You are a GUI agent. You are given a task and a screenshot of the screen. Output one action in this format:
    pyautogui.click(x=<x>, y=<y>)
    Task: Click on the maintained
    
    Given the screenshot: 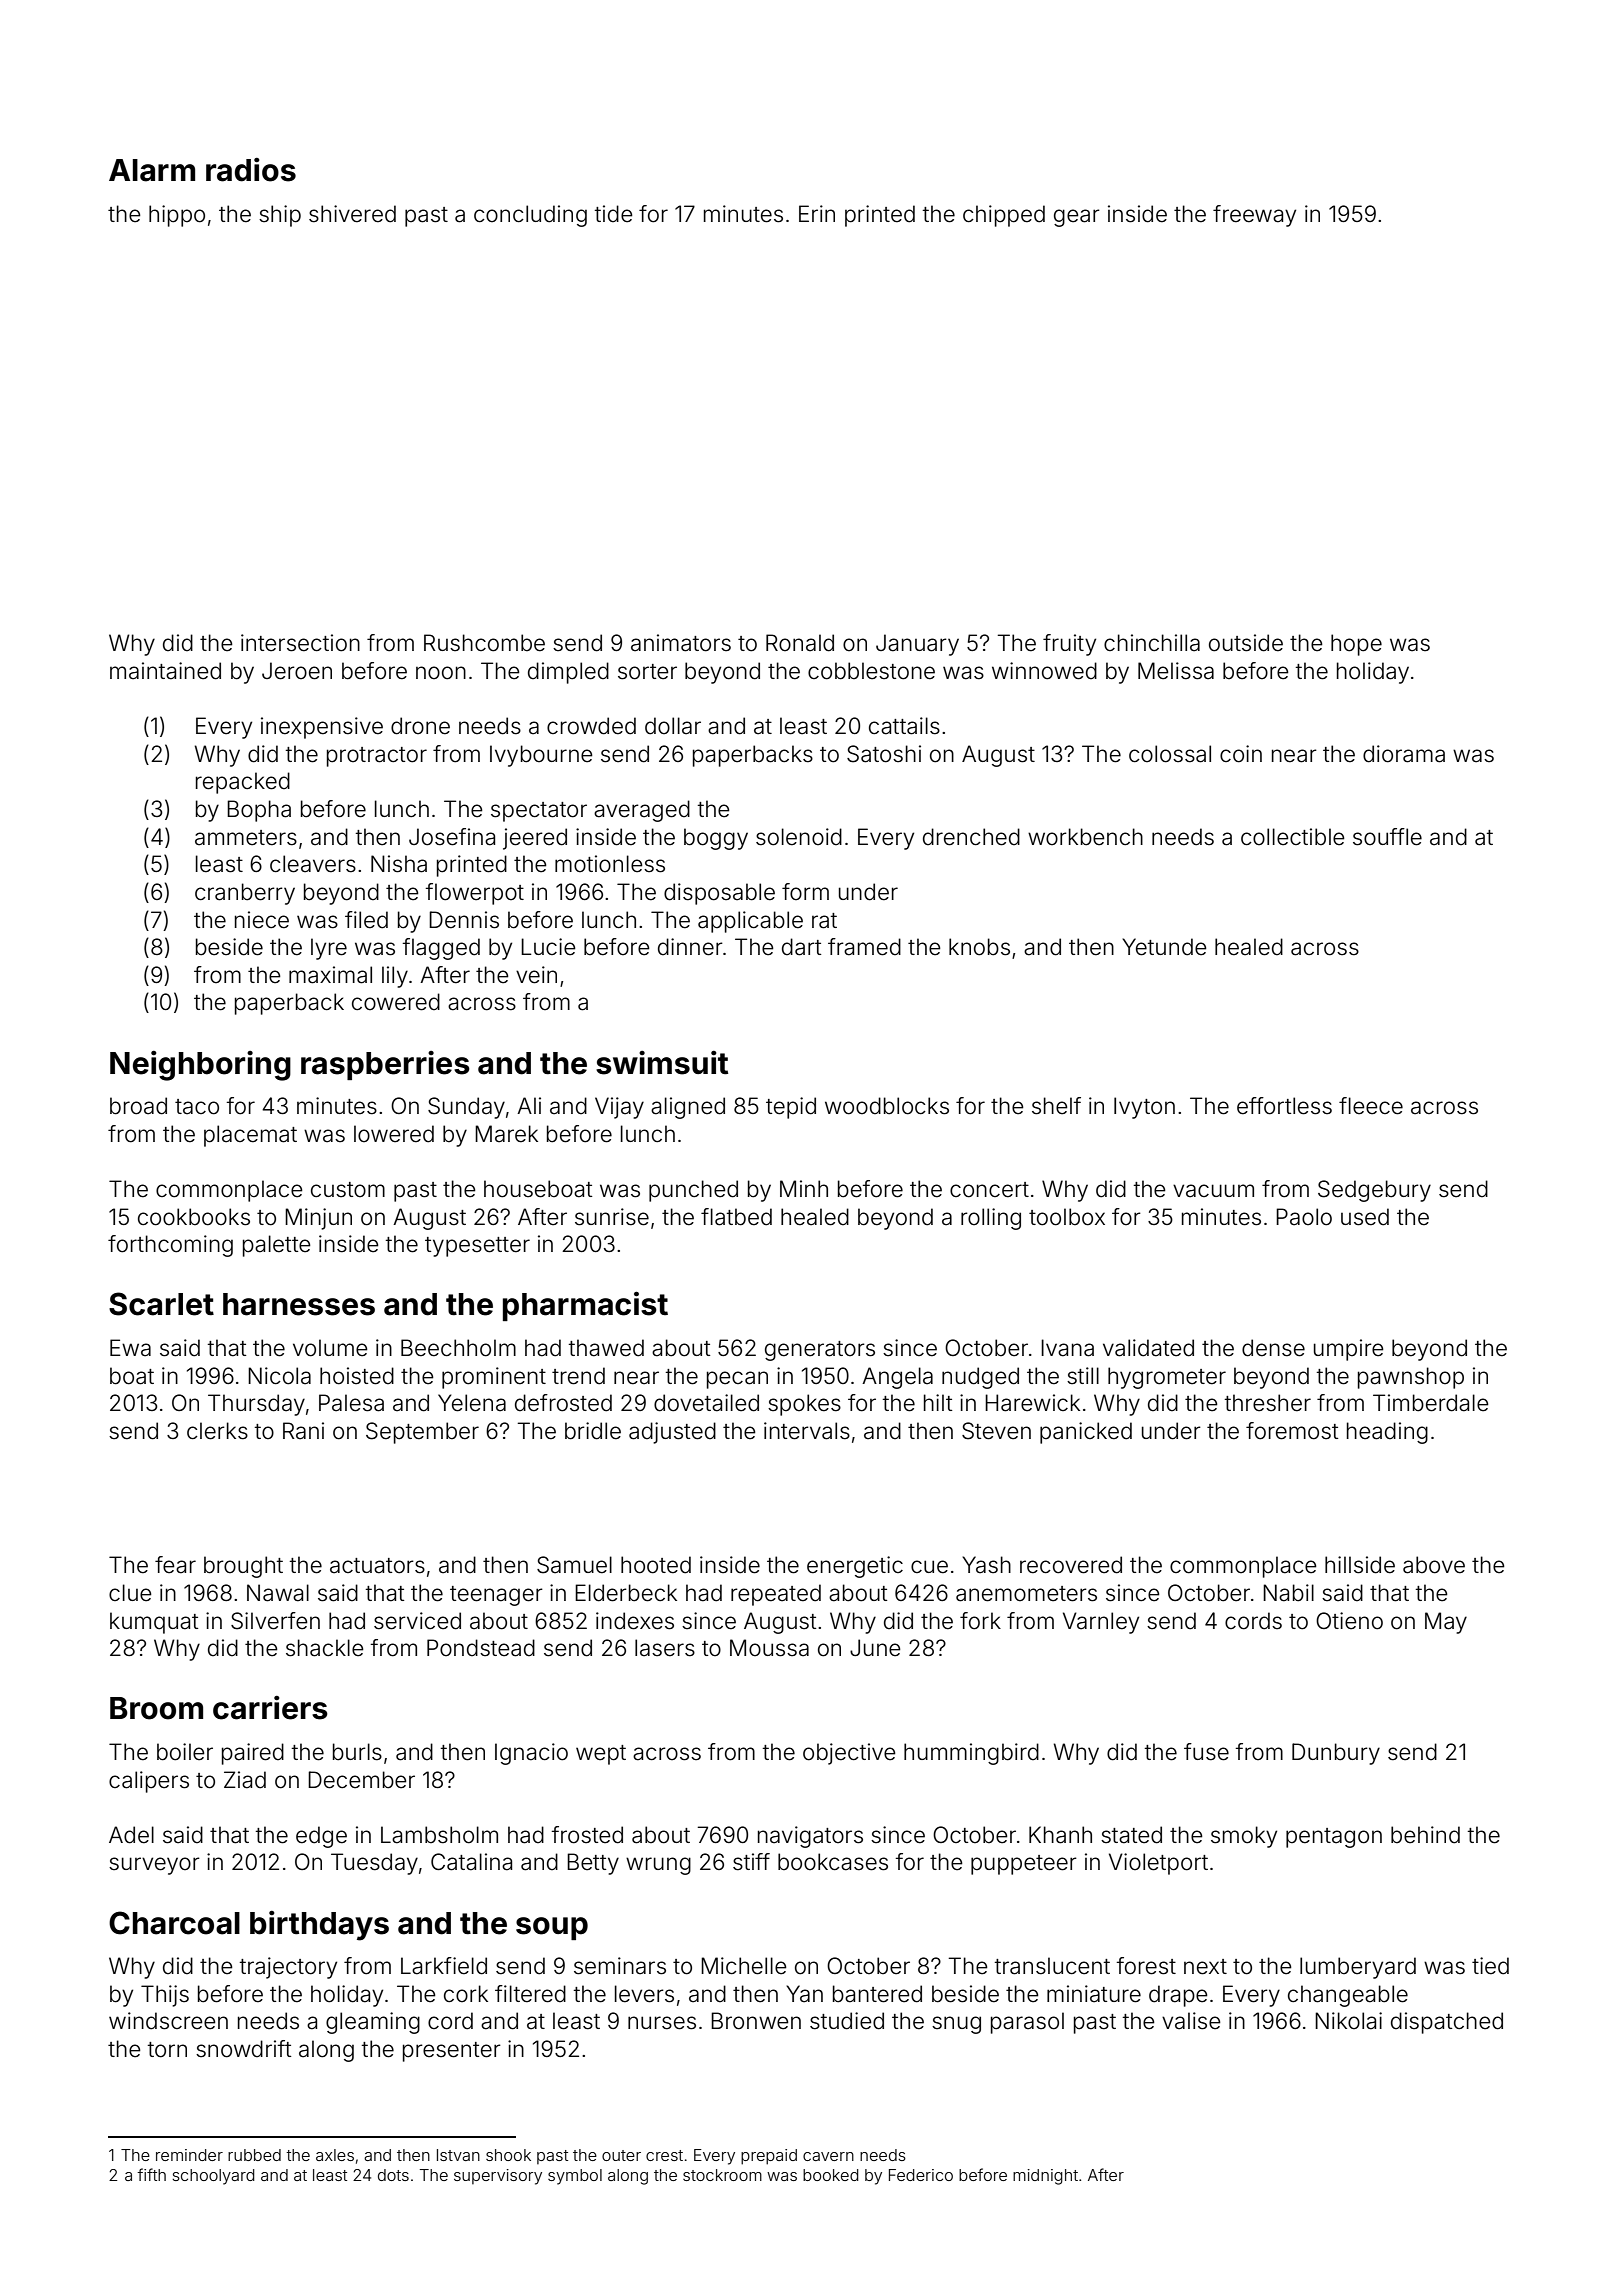 What is the action you would take?
    pyautogui.click(x=165, y=671)
